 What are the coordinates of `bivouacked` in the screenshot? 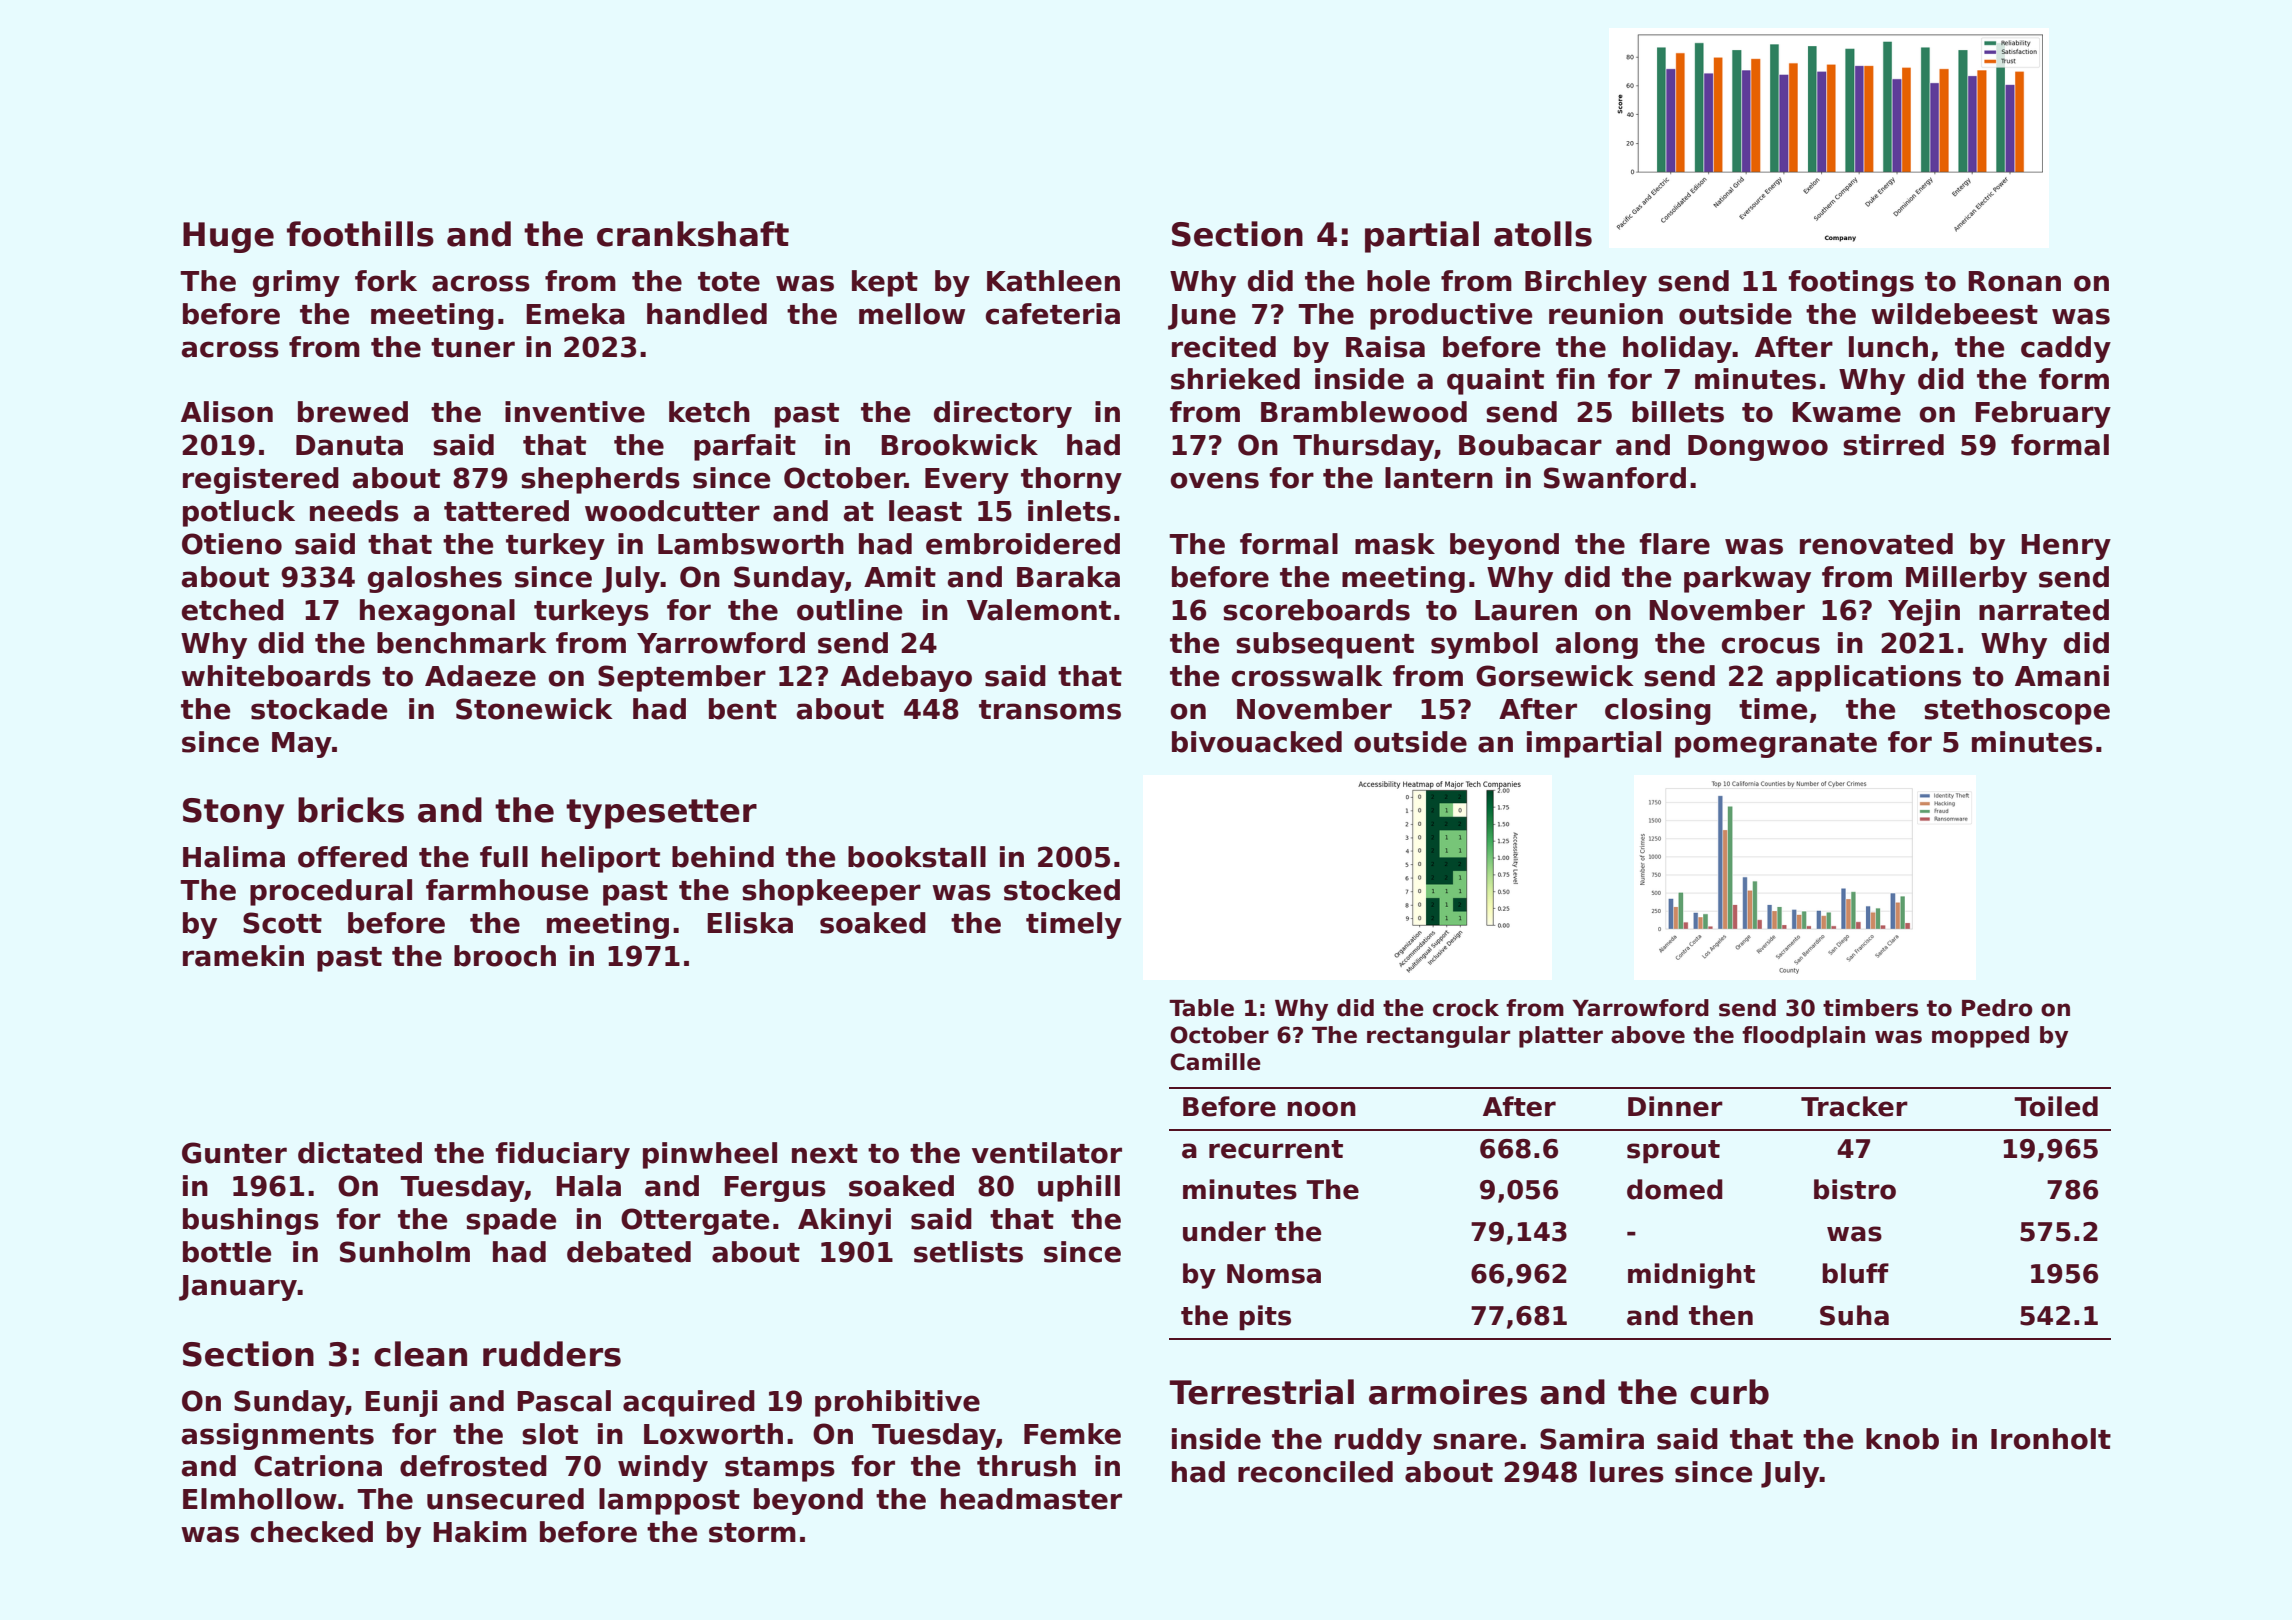 It's located at (1257, 742).
